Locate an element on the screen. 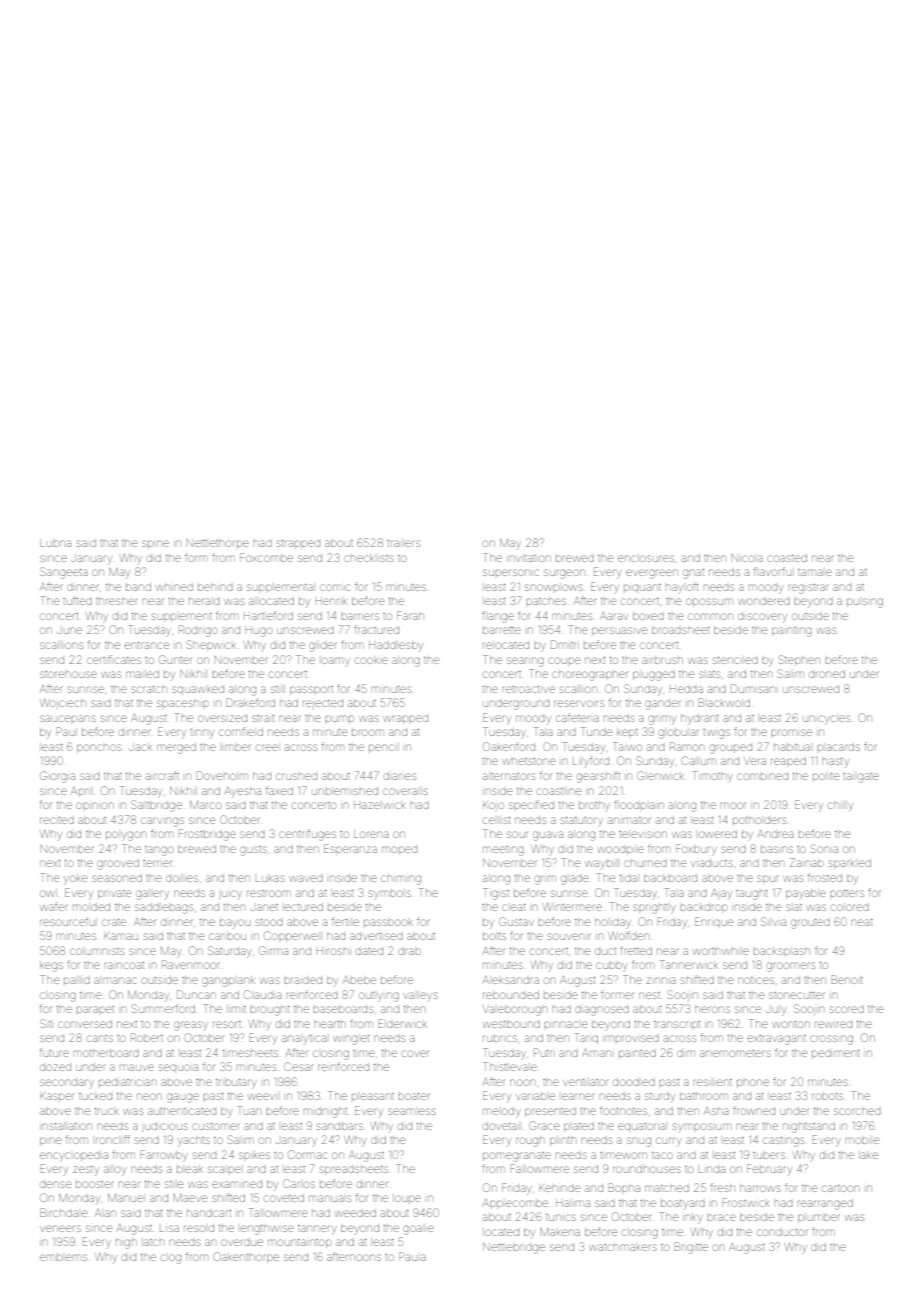  Kojo is located at coordinates (493, 806).
